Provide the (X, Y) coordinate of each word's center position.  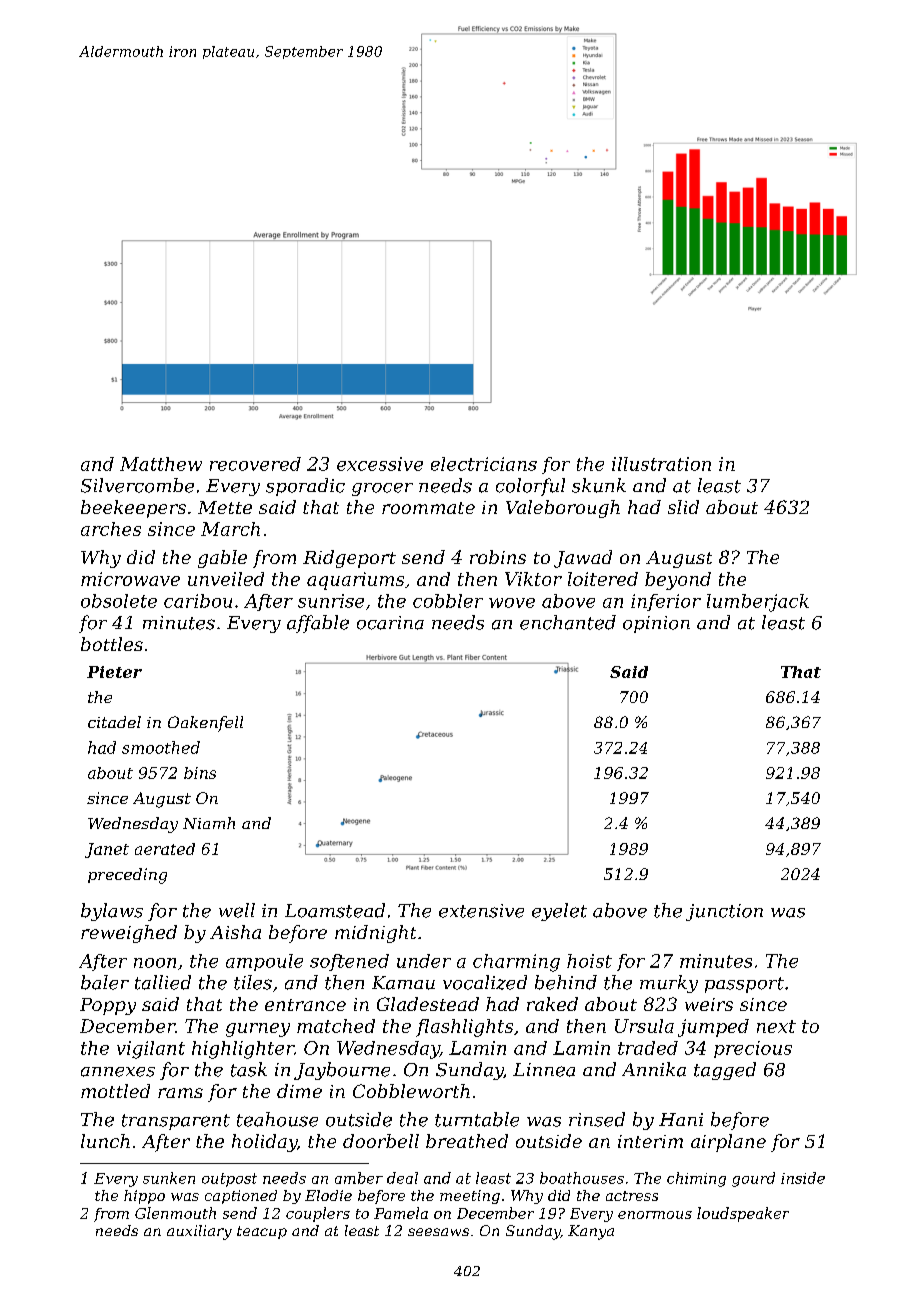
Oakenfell (205, 724)
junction (724, 912)
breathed (467, 1141)
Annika (654, 1069)
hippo (144, 1197)
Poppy (108, 1006)
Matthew (161, 464)
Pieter (114, 672)
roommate (428, 508)
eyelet (559, 912)
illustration (661, 464)
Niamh (209, 823)
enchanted (568, 622)
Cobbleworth (411, 1091)
